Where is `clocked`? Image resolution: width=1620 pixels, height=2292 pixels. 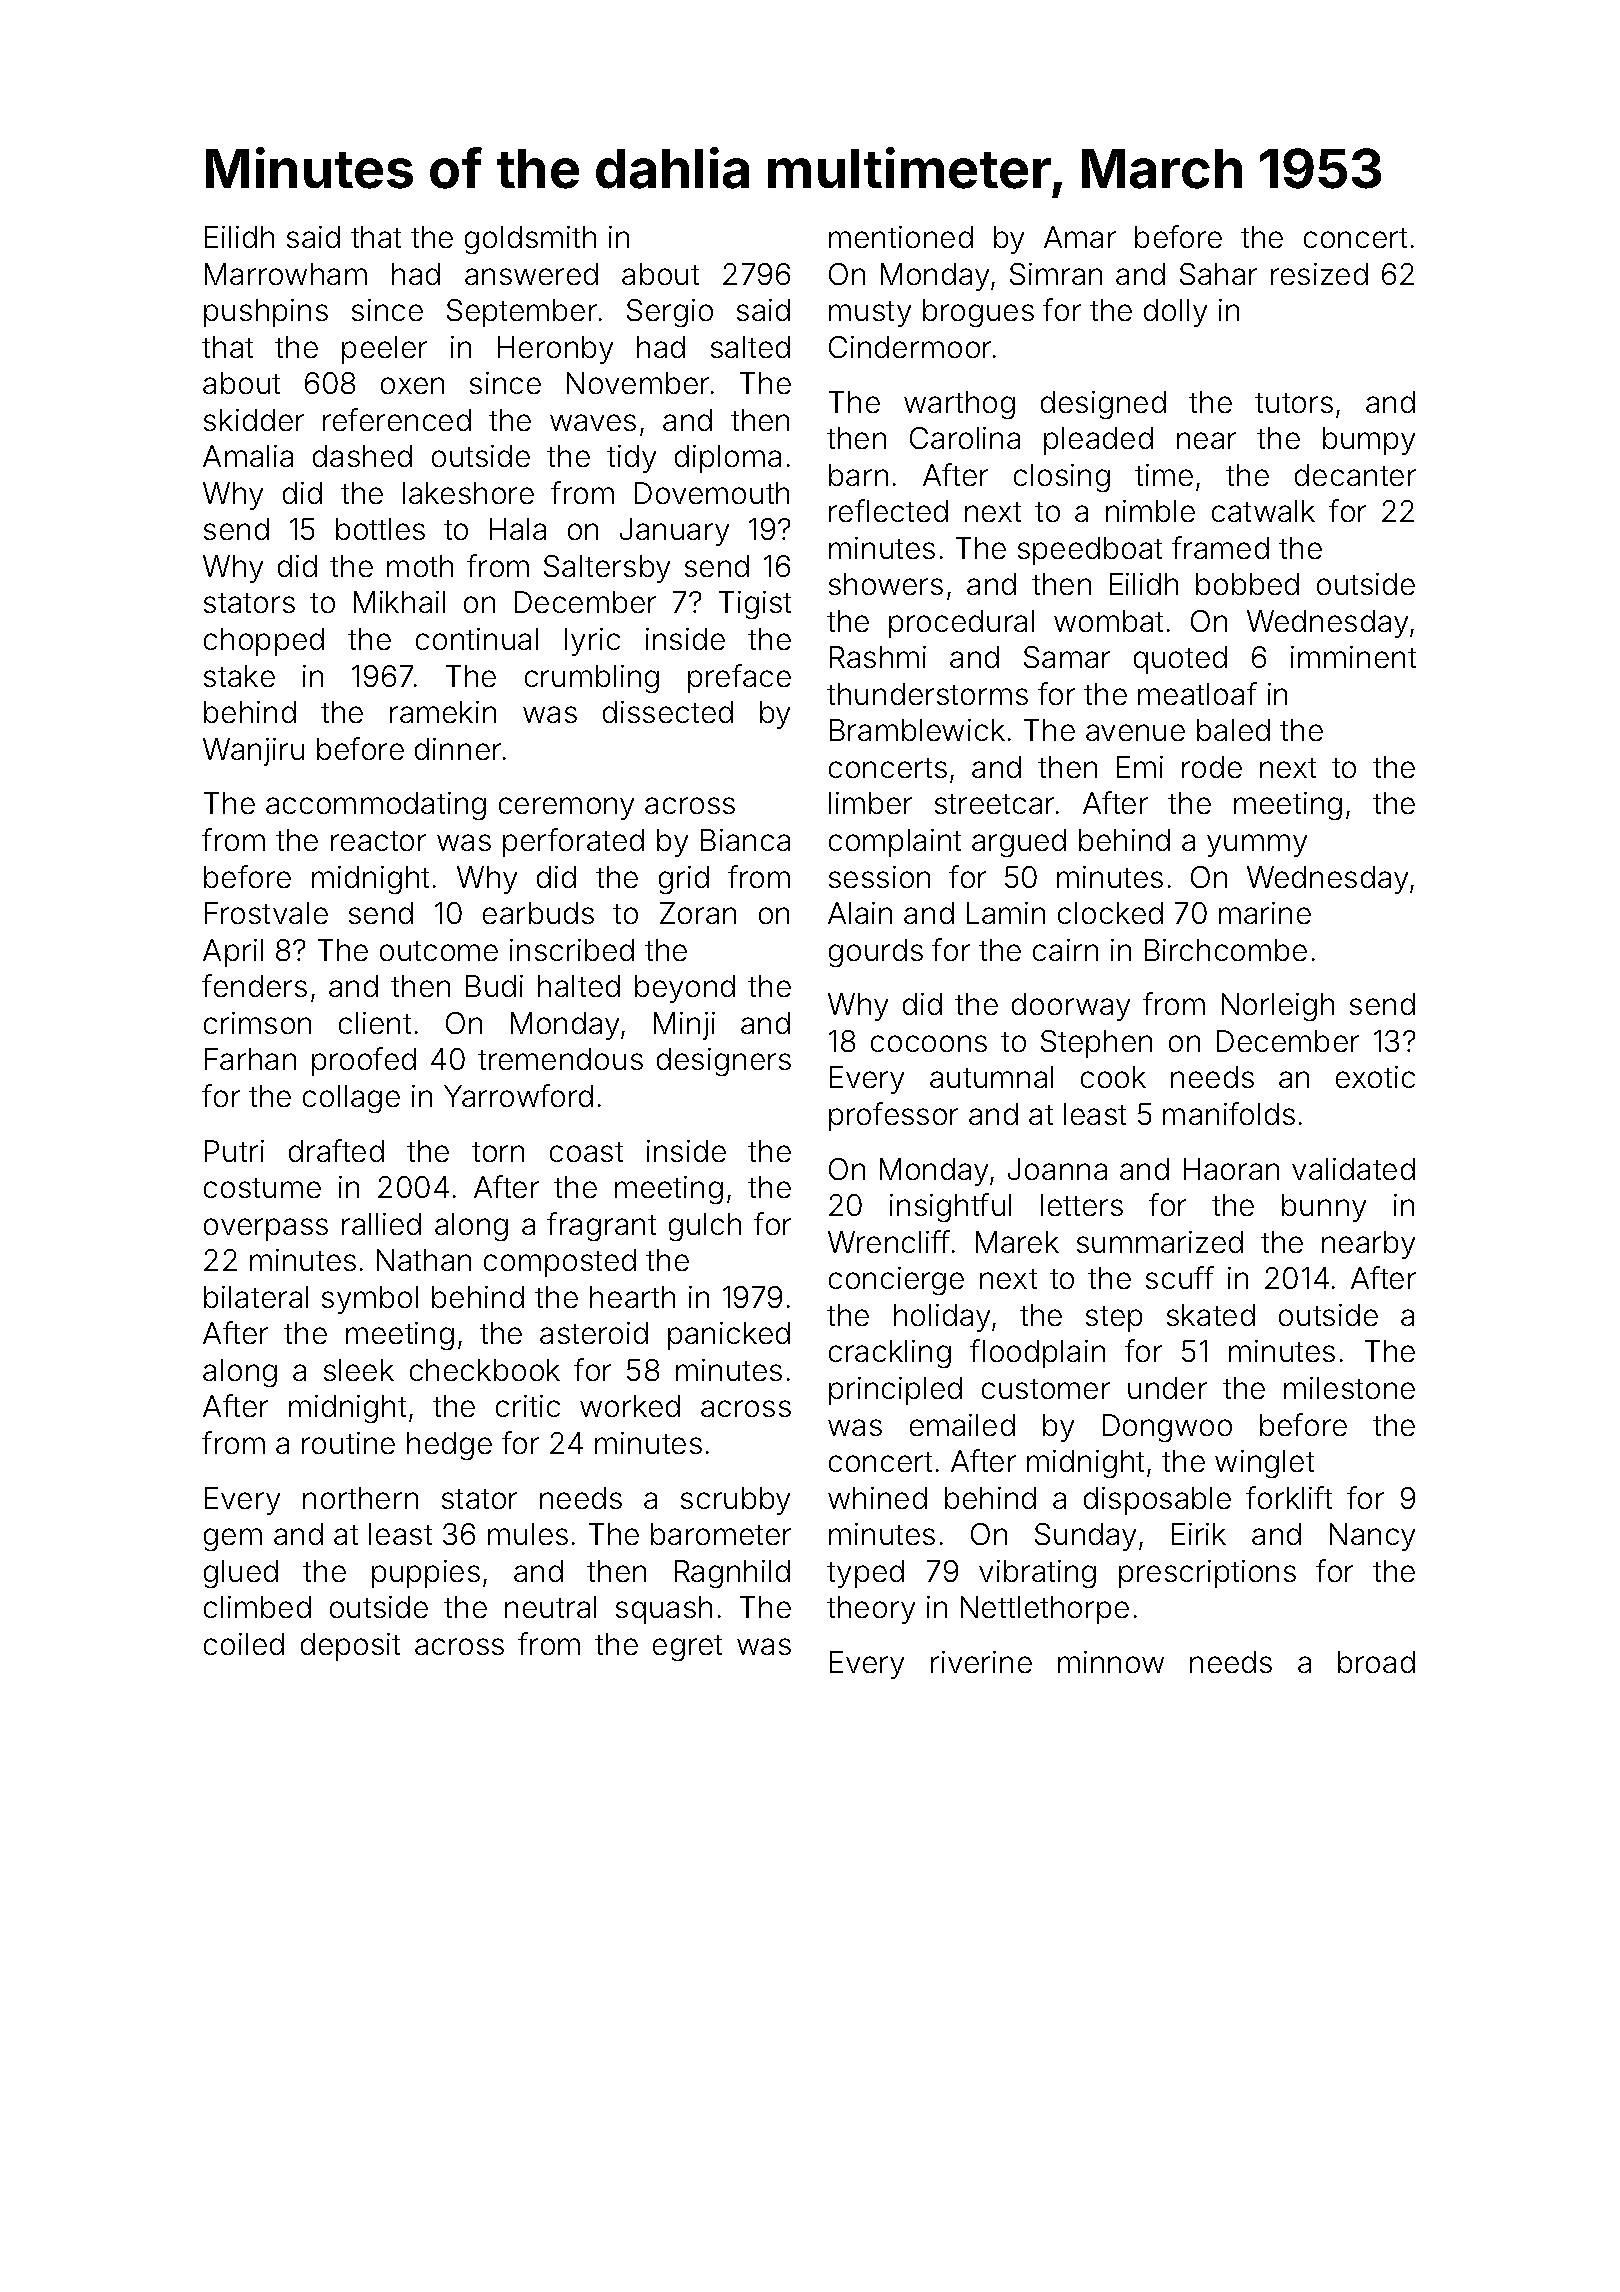 clocked is located at coordinates (1110, 913).
